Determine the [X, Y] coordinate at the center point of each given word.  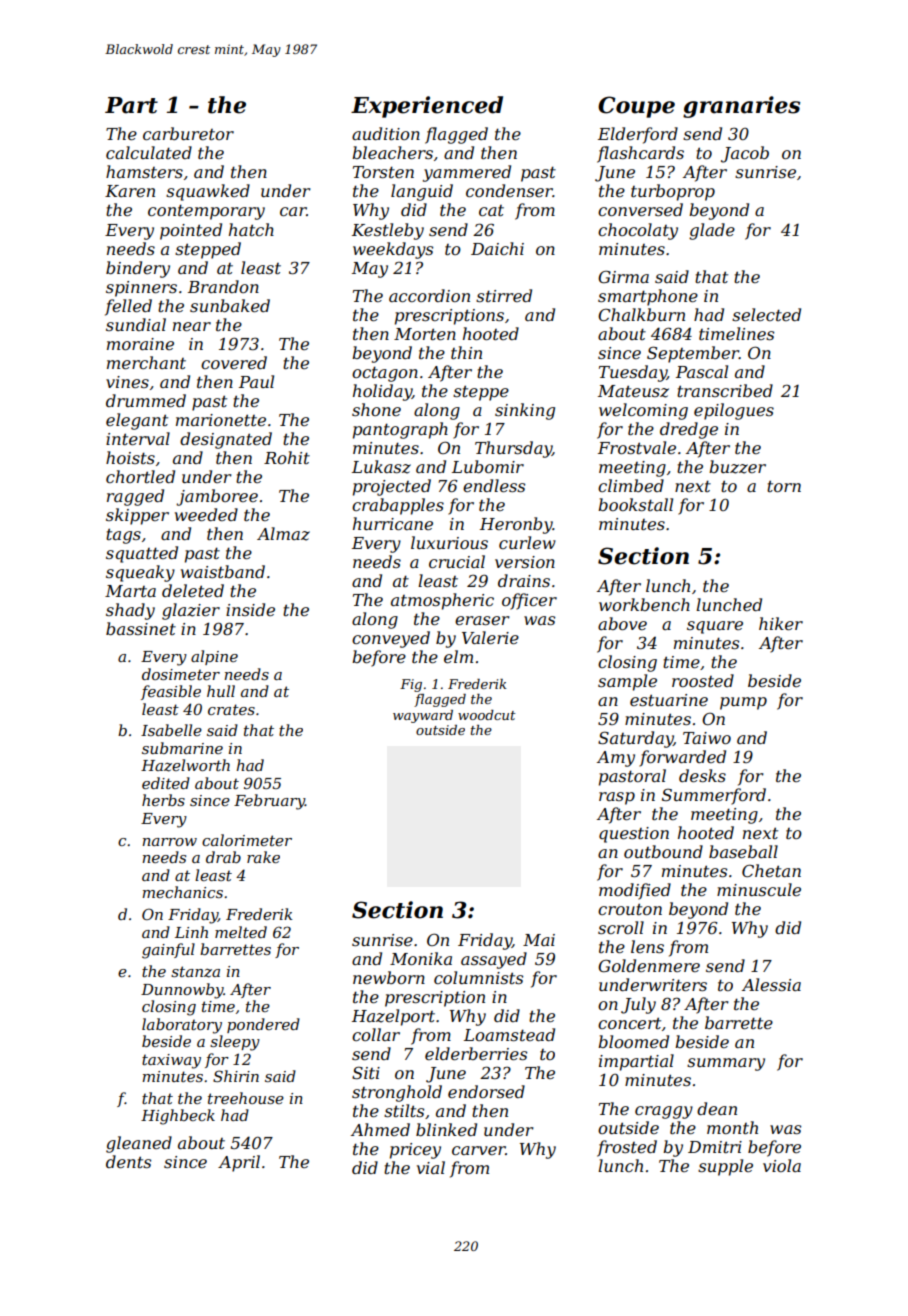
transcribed [725, 390]
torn [784, 486]
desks [702, 775]
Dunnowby [182, 991]
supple [725, 1167]
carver [479, 1150]
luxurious [449, 542]
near [192, 326]
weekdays [393, 250]
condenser [509, 190]
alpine [214, 657]
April [239, 1163]
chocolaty [638, 231]
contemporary [206, 212]
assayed [494, 960]
